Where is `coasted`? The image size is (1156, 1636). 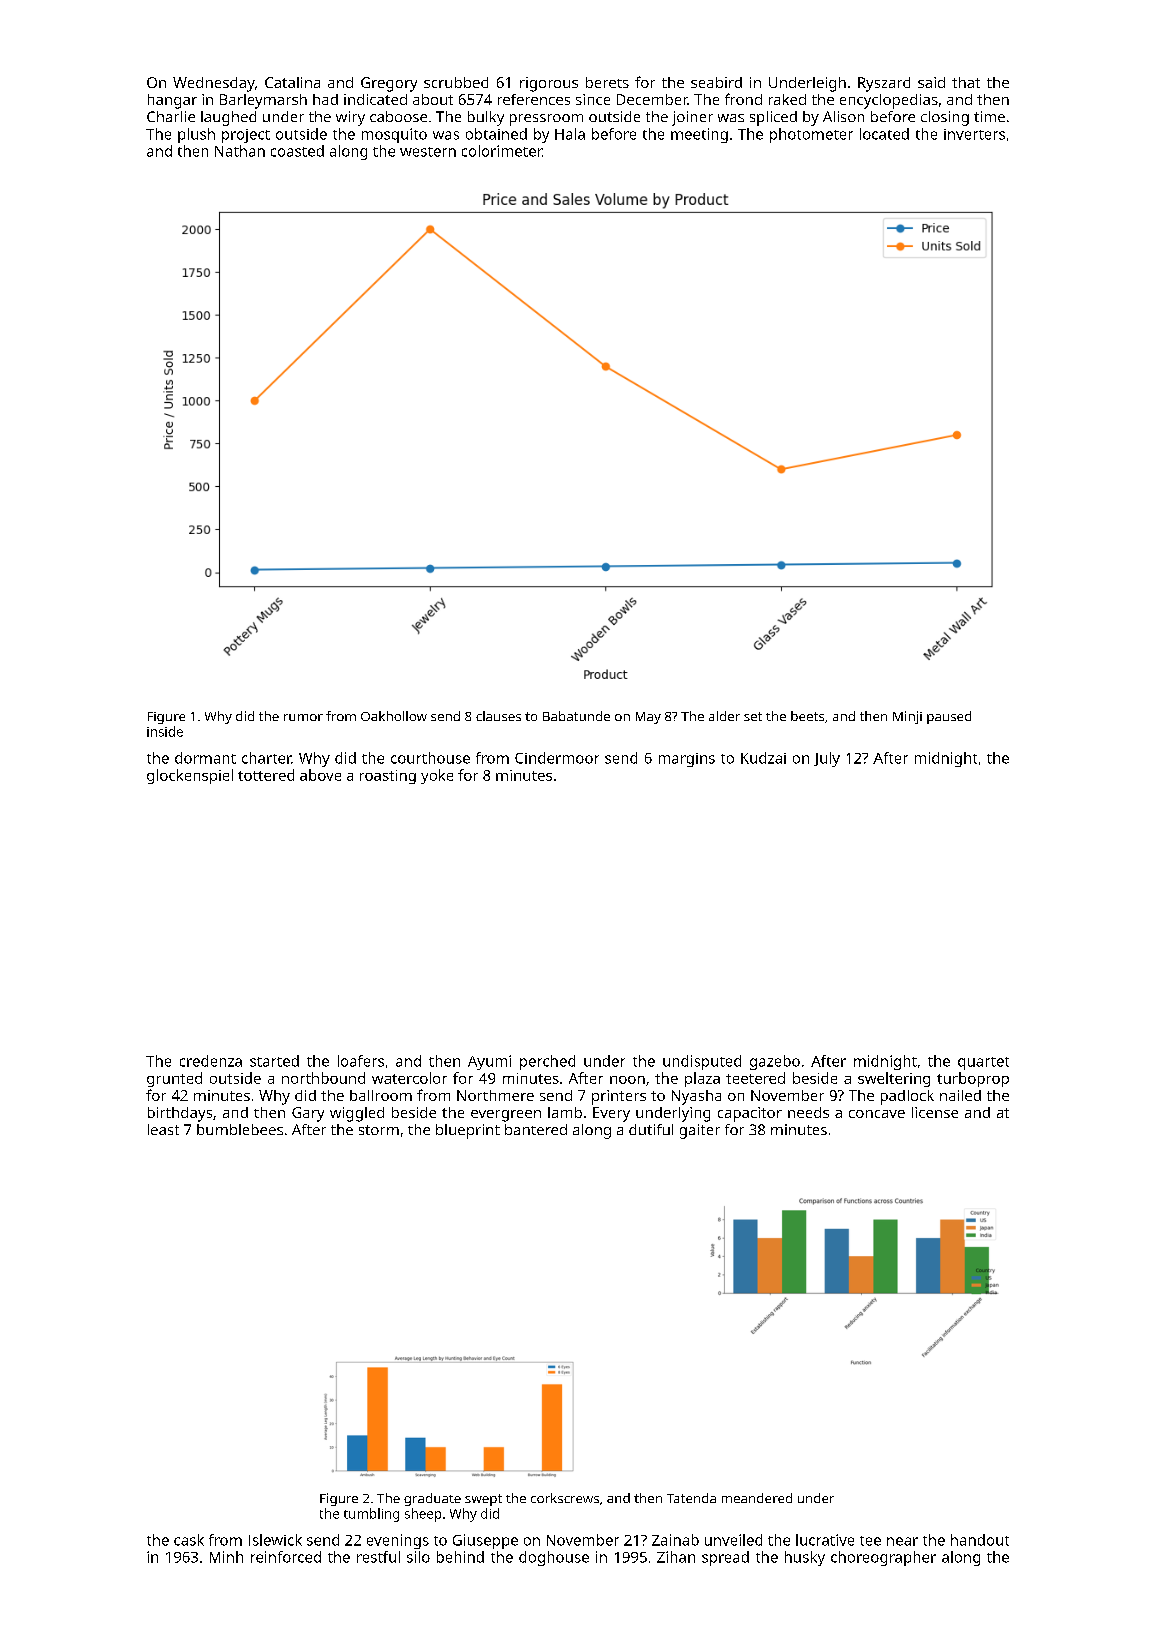
coasted is located at coordinates (297, 151).
